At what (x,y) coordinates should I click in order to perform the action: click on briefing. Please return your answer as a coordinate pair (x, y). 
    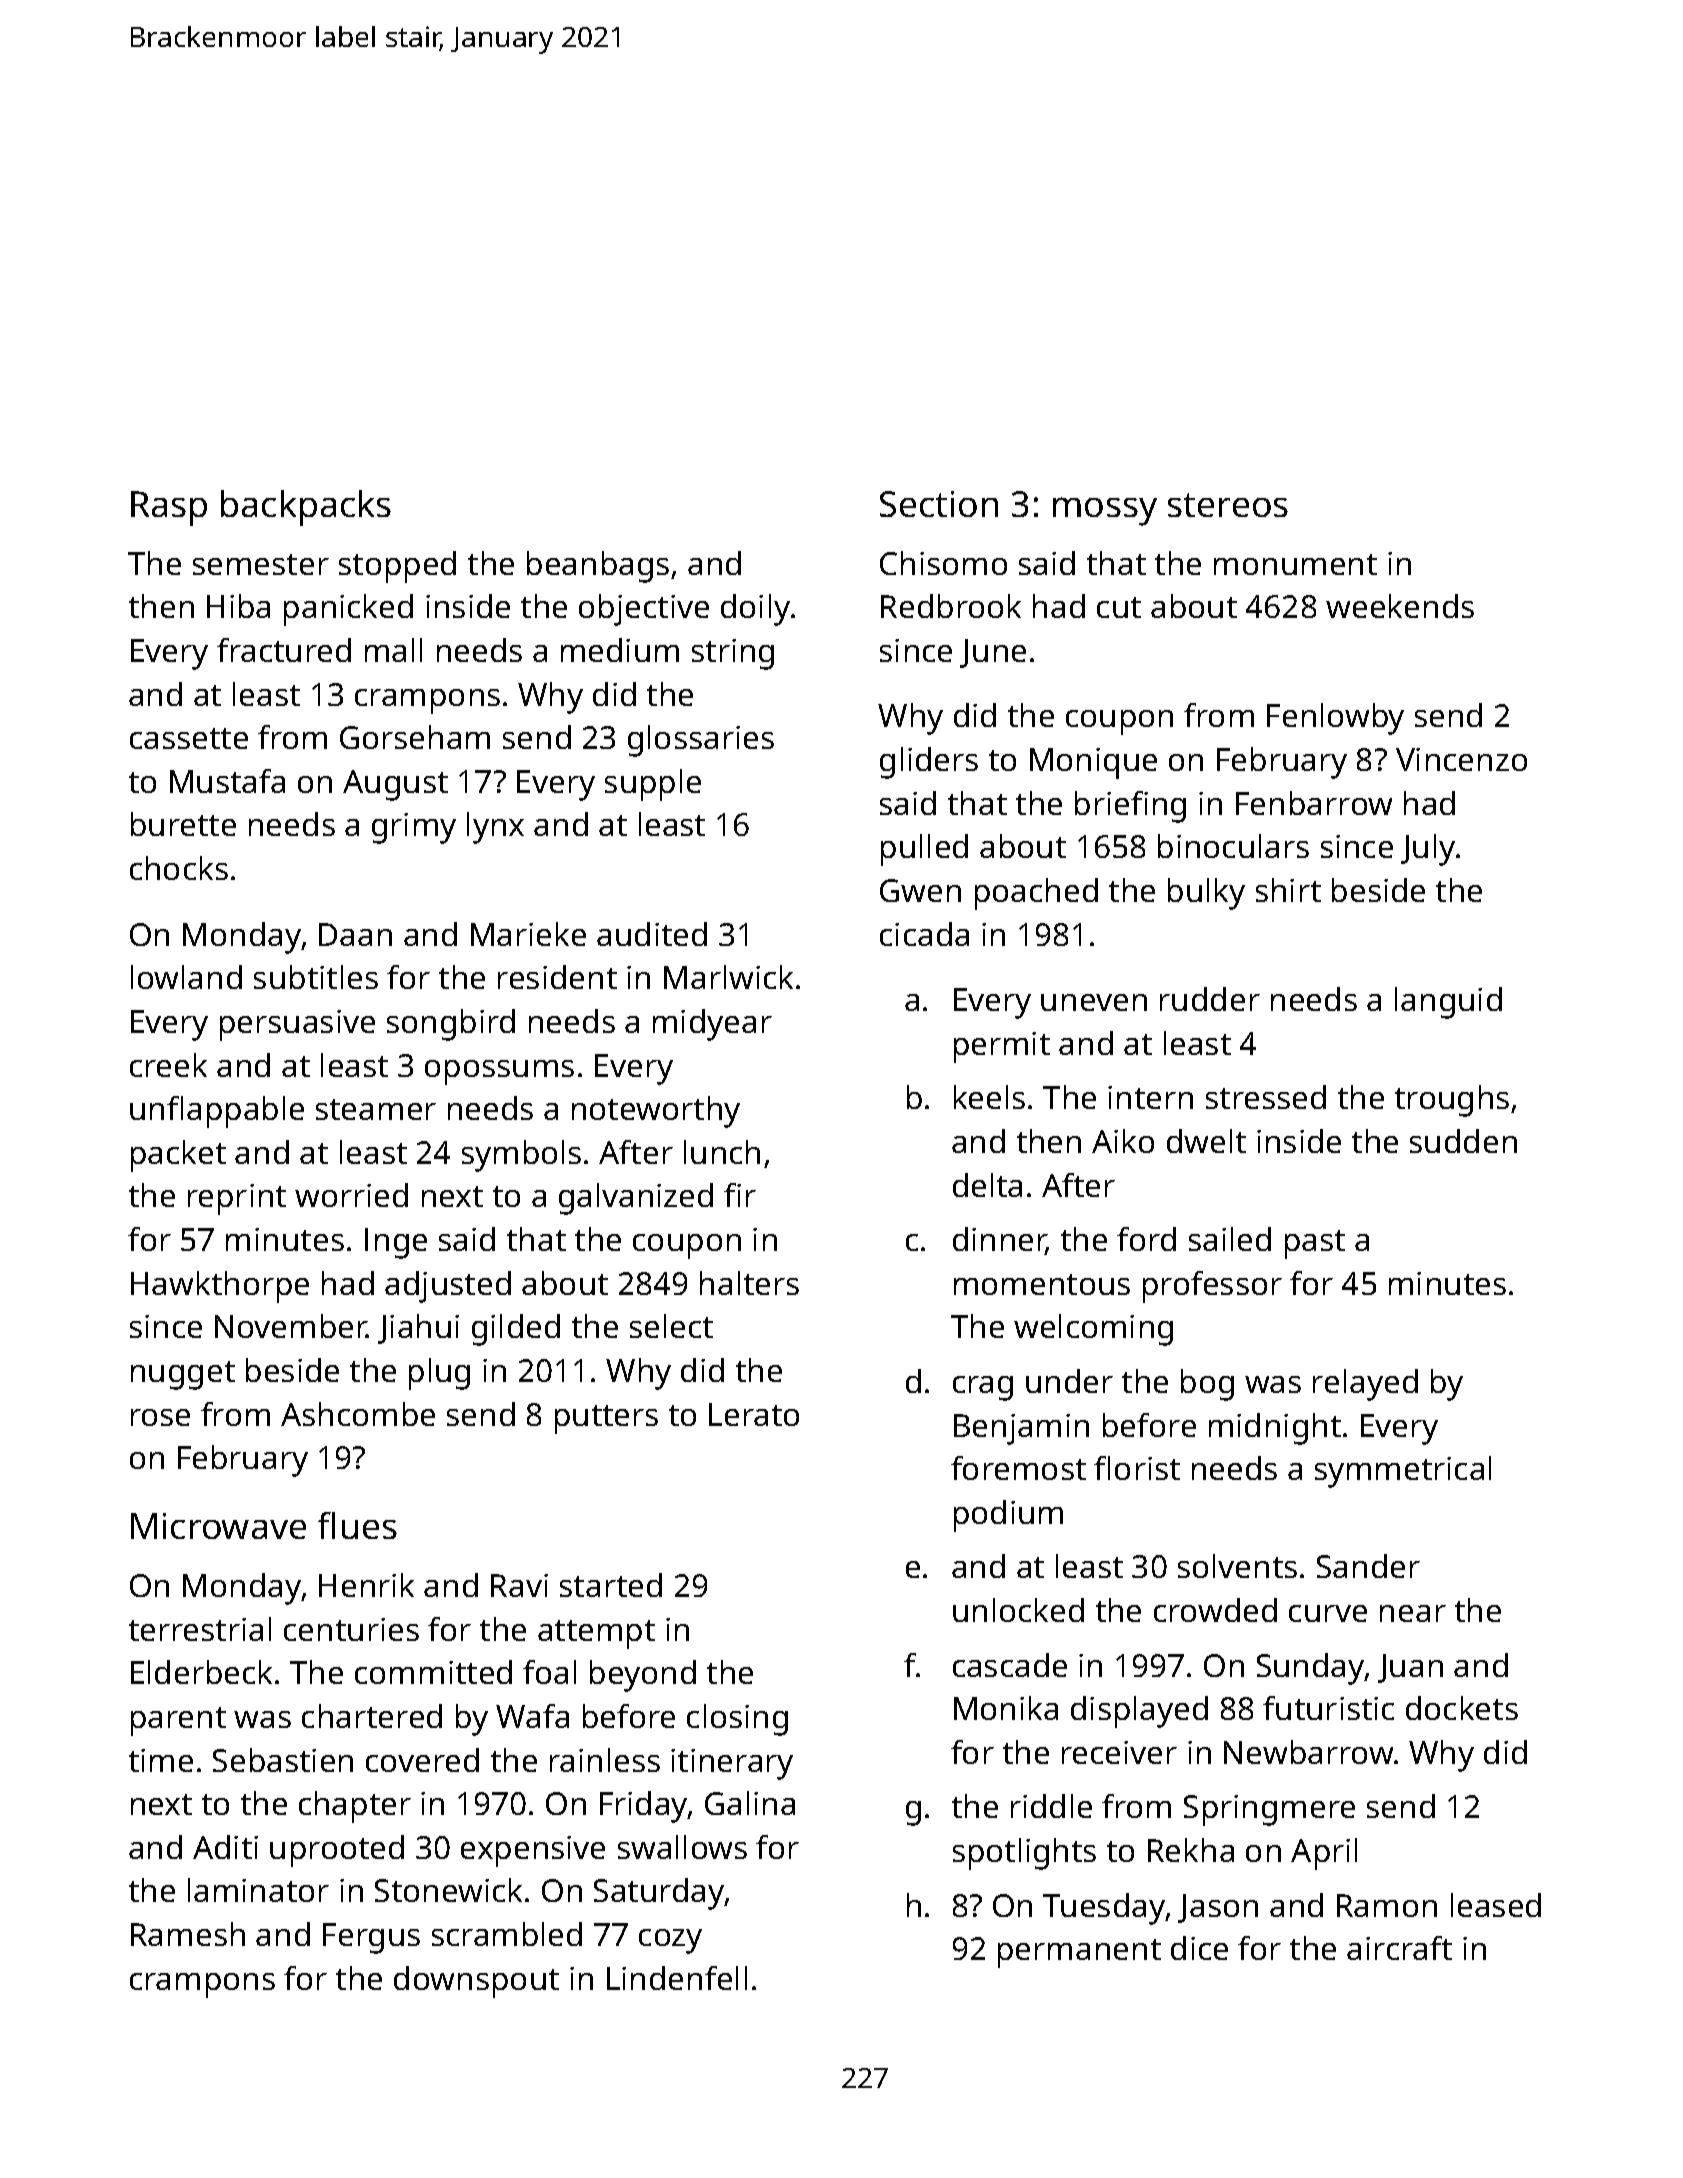
    Looking at the image, I should click on (1130, 807).
